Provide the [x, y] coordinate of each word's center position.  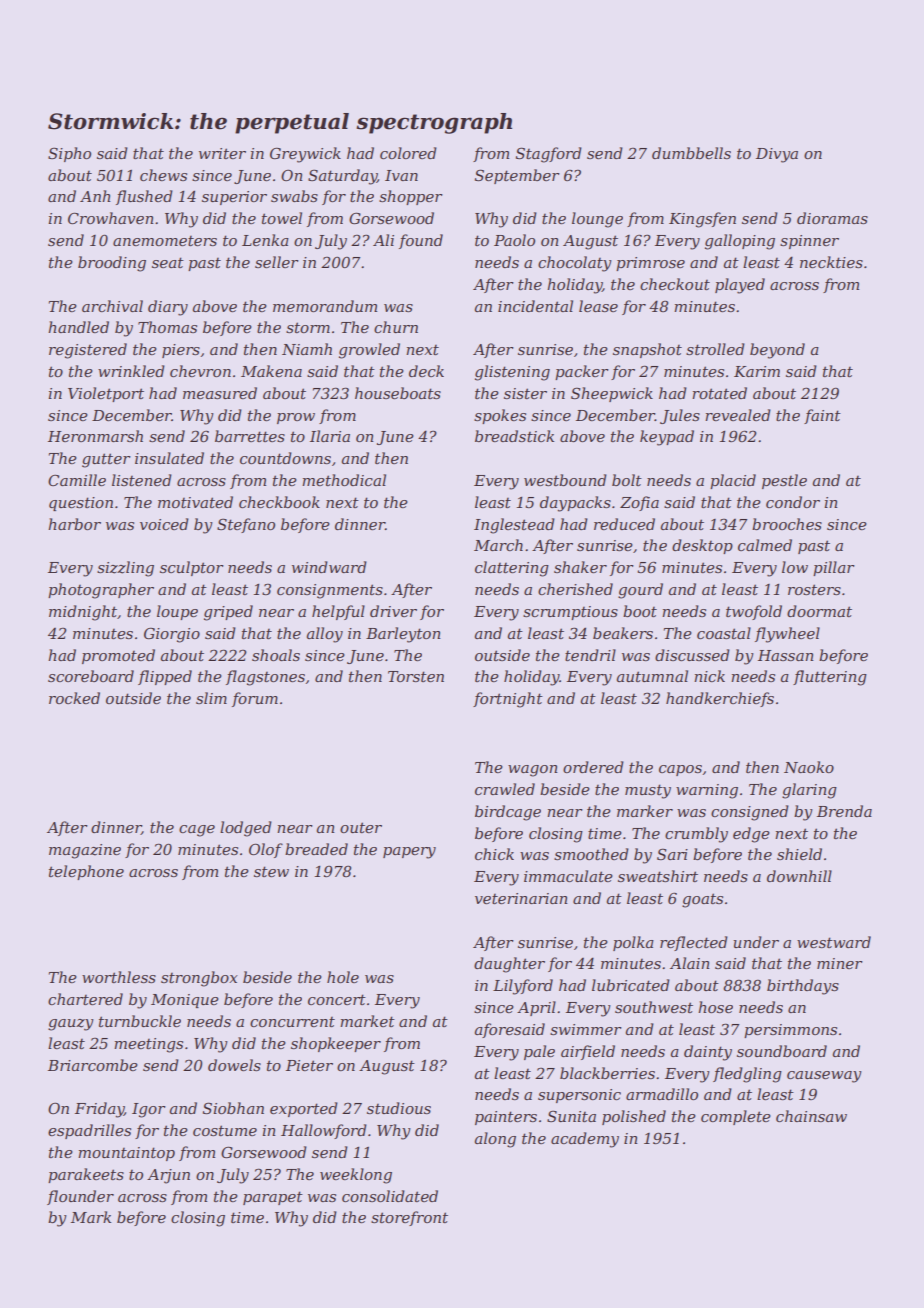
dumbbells [691, 153]
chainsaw [811, 1116]
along [495, 1140]
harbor [74, 524]
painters [506, 1118]
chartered [85, 999]
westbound [565, 480]
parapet [273, 1198]
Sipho [69, 154]
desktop [702, 546]
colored [408, 153]
